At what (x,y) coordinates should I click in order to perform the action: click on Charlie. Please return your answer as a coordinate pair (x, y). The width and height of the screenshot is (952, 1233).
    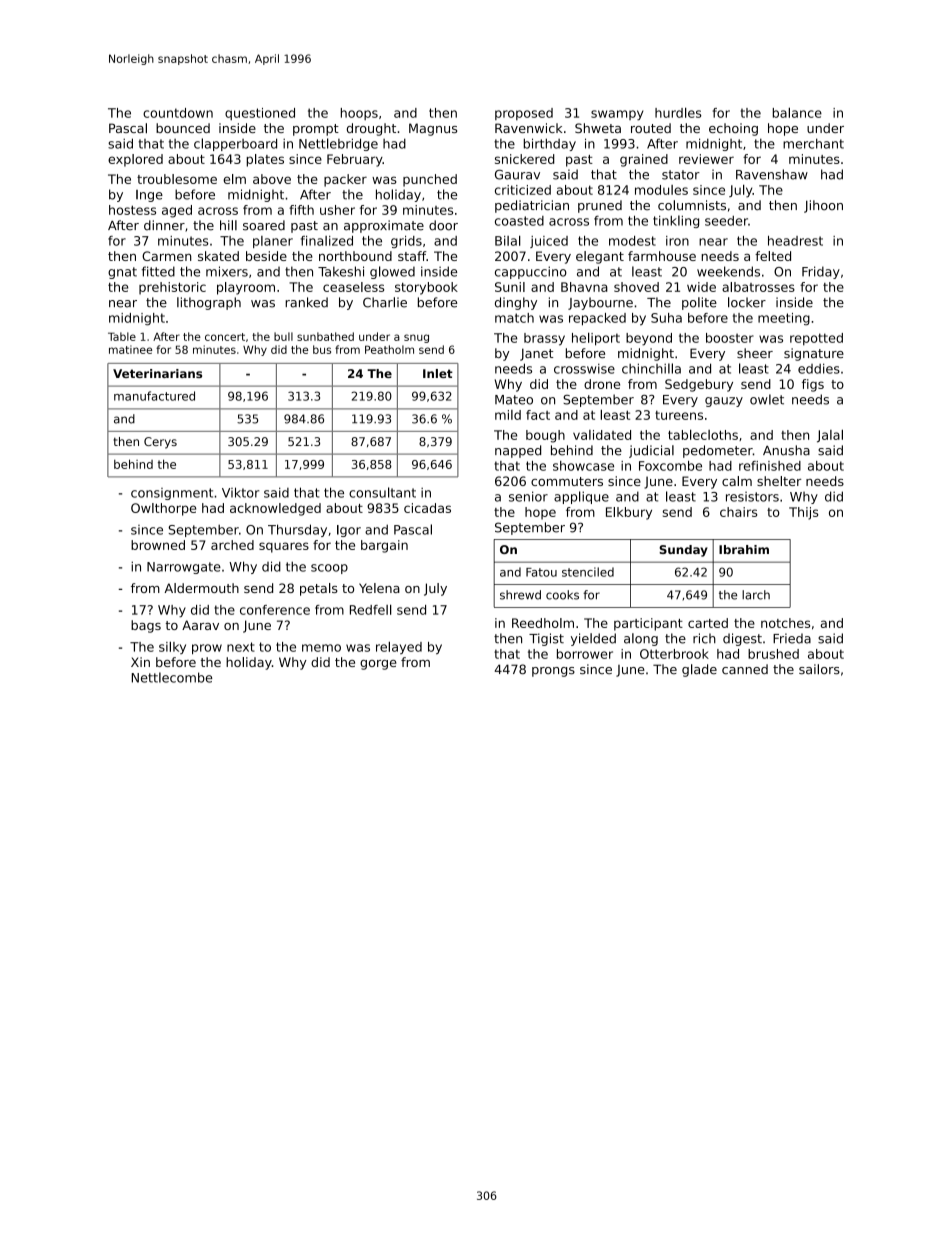
    Looking at the image, I should click on (385, 302).
